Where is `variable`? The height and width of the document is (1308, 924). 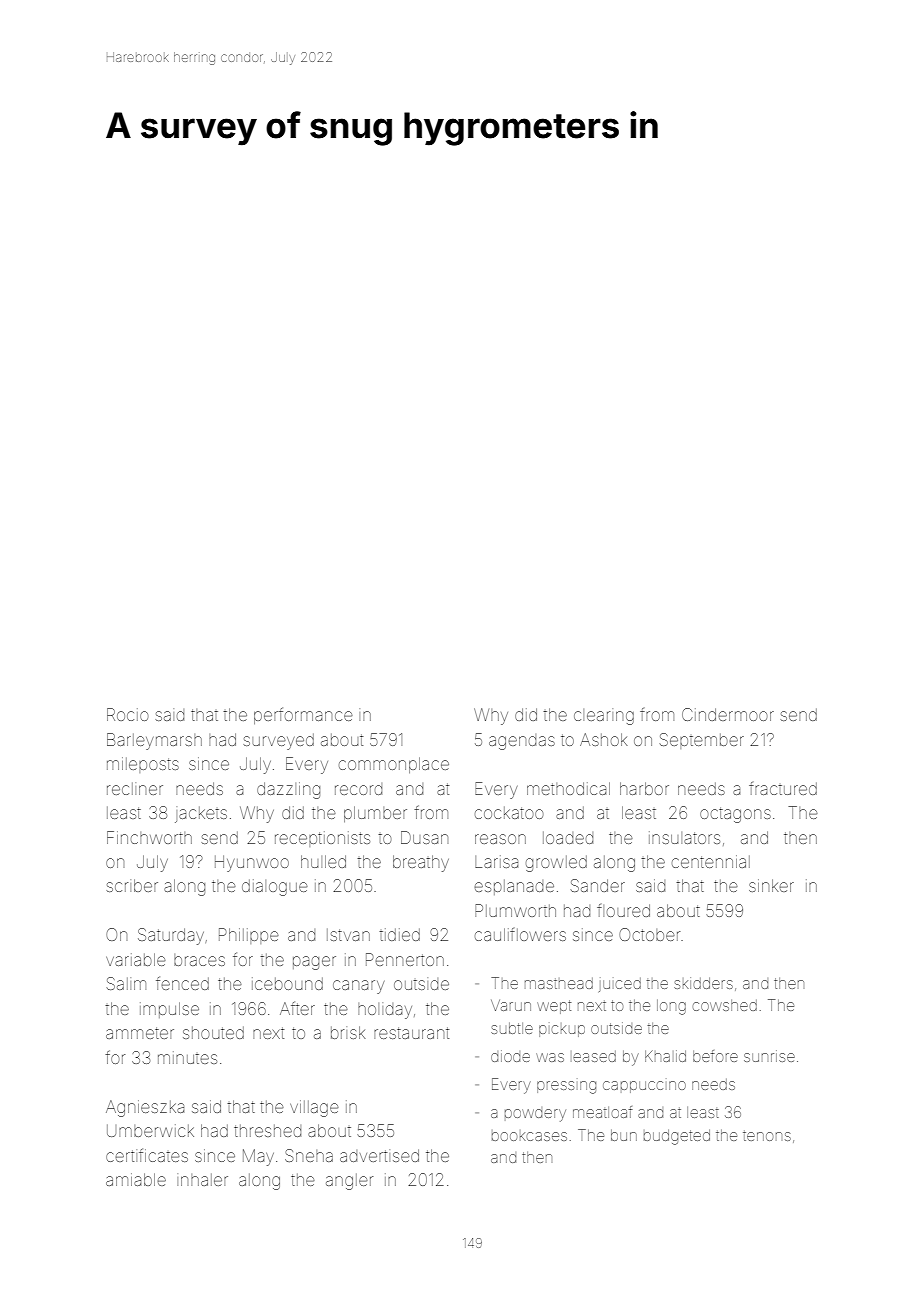 variable is located at coordinates (136, 959).
